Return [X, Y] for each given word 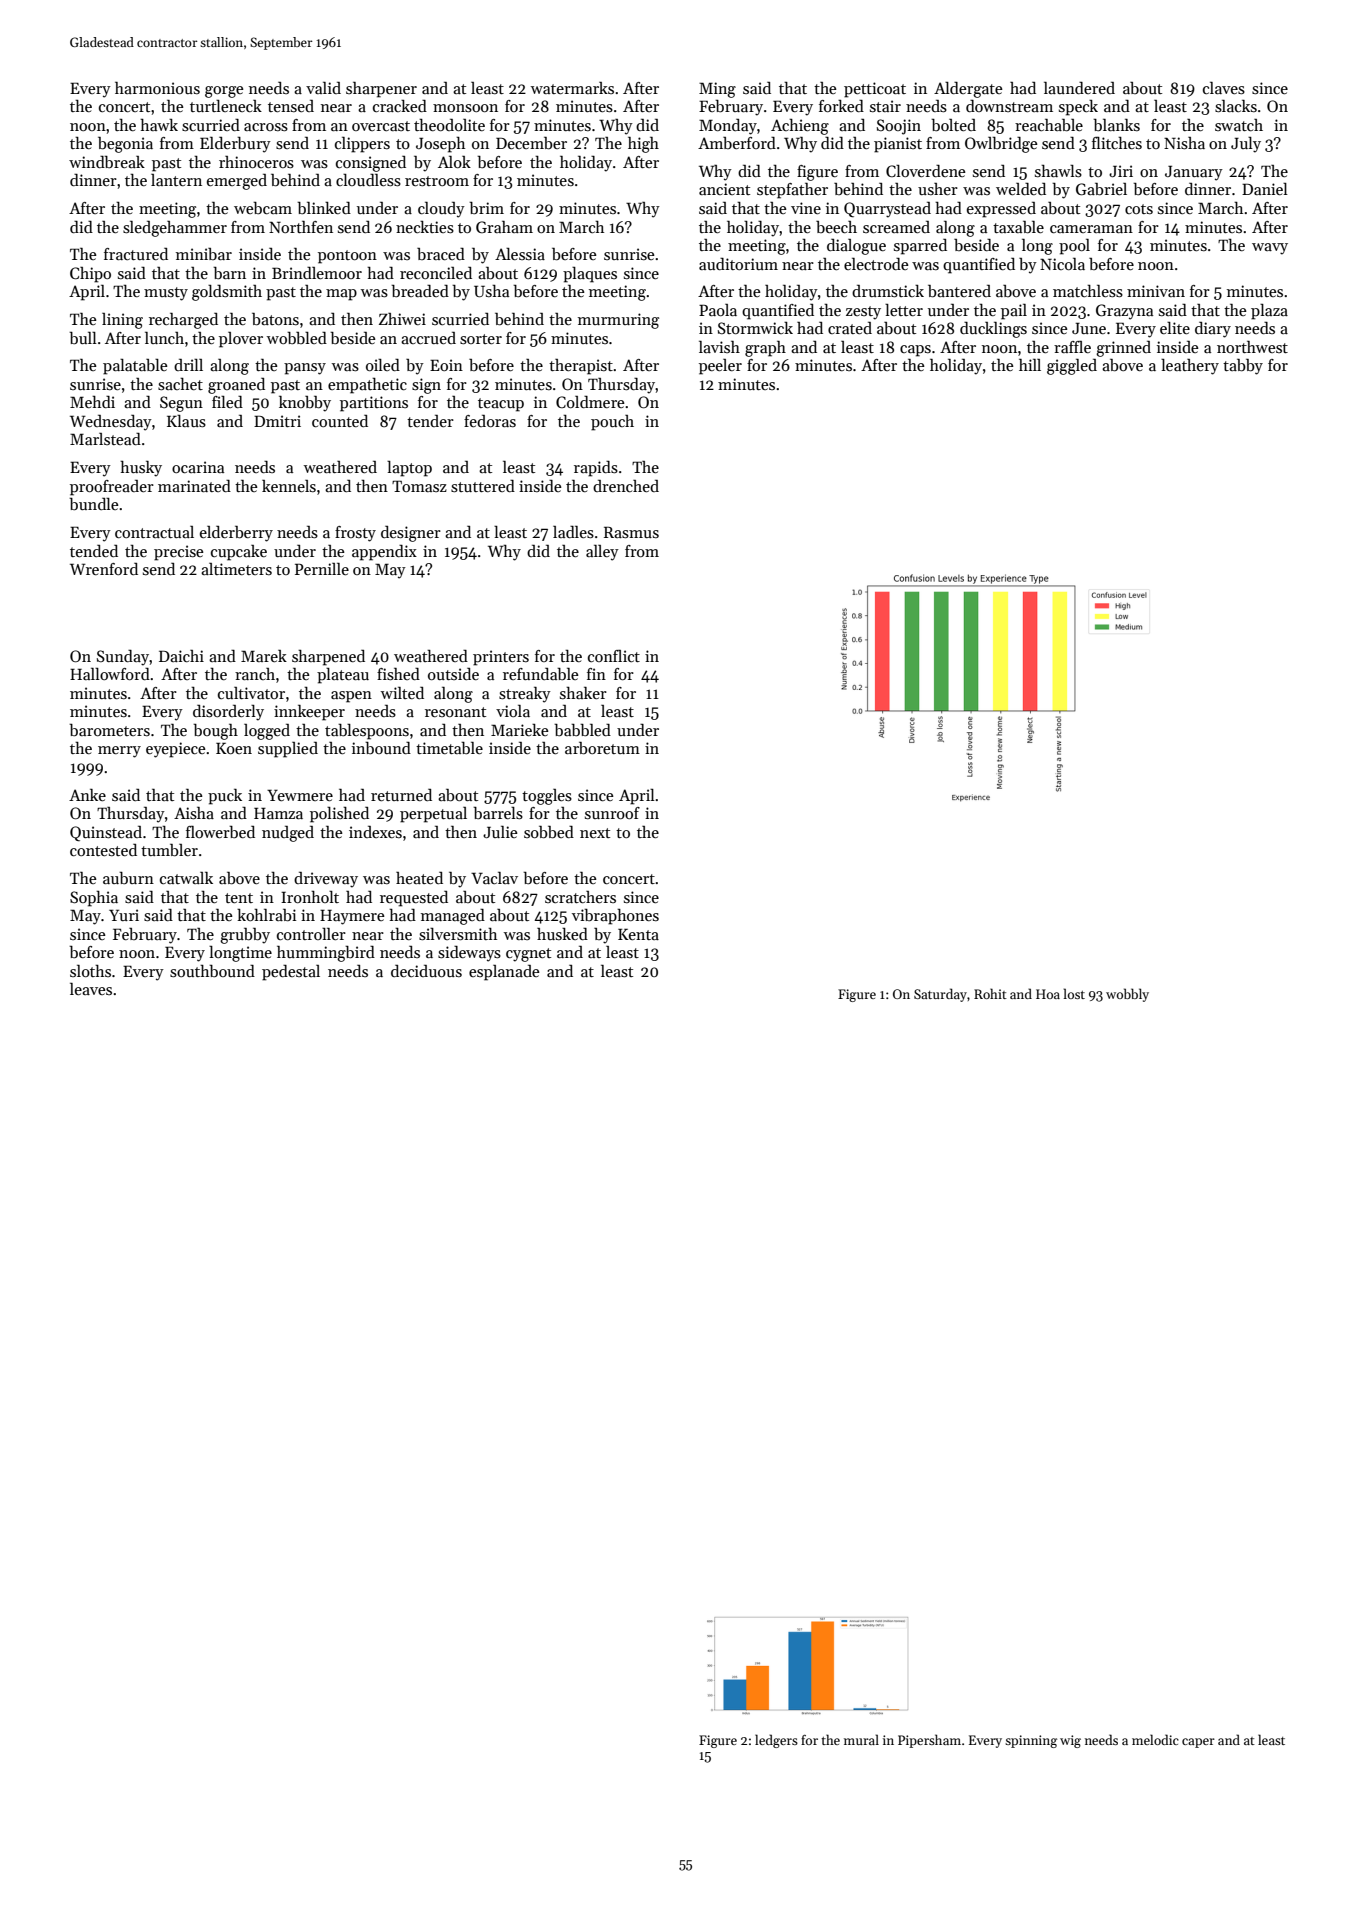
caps [915, 351]
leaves [91, 989]
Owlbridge [1001, 145]
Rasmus [631, 532]
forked [841, 106]
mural [861, 1739]
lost [1074, 993]
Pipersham [929, 1741]
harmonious [157, 88]
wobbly [1127, 995]
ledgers [776, 1741]
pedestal [291, 973]
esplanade [504, 973]
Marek [264, 656]
